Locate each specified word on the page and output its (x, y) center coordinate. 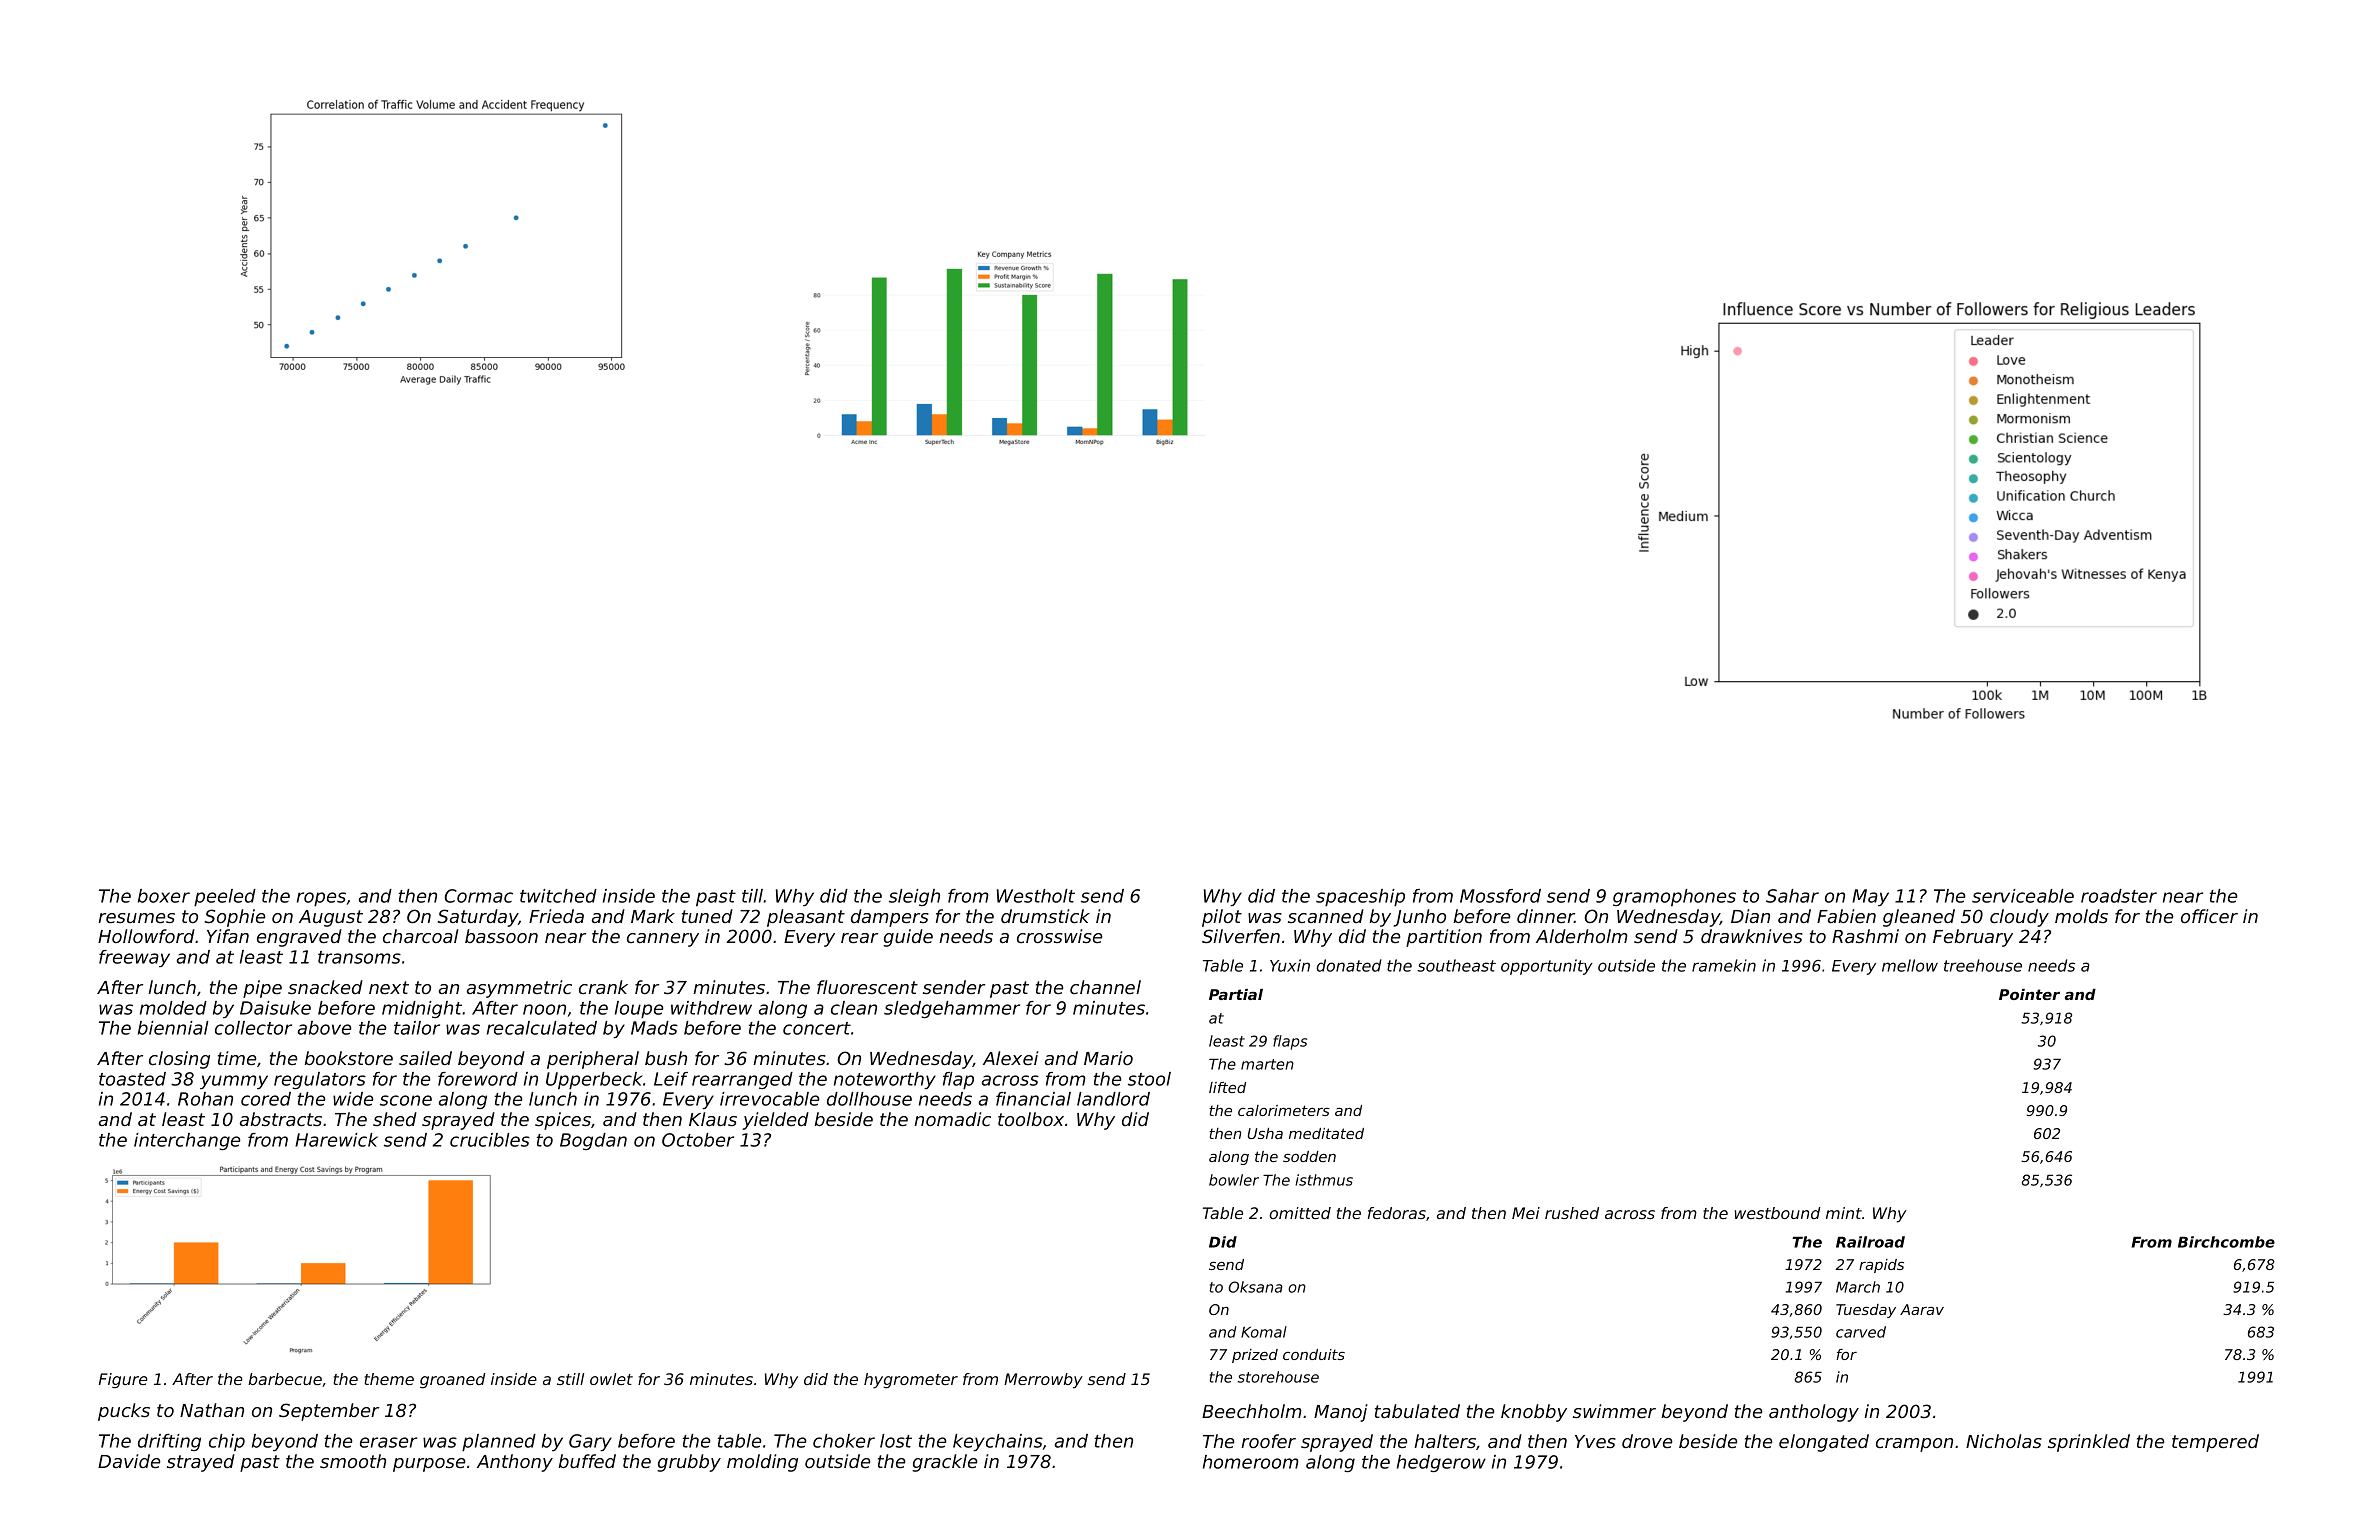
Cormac (479, 896)
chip (227, 1442)
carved (1861, 1332)
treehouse (1983, 965)
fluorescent (867, 987)
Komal (1264, 1332)
